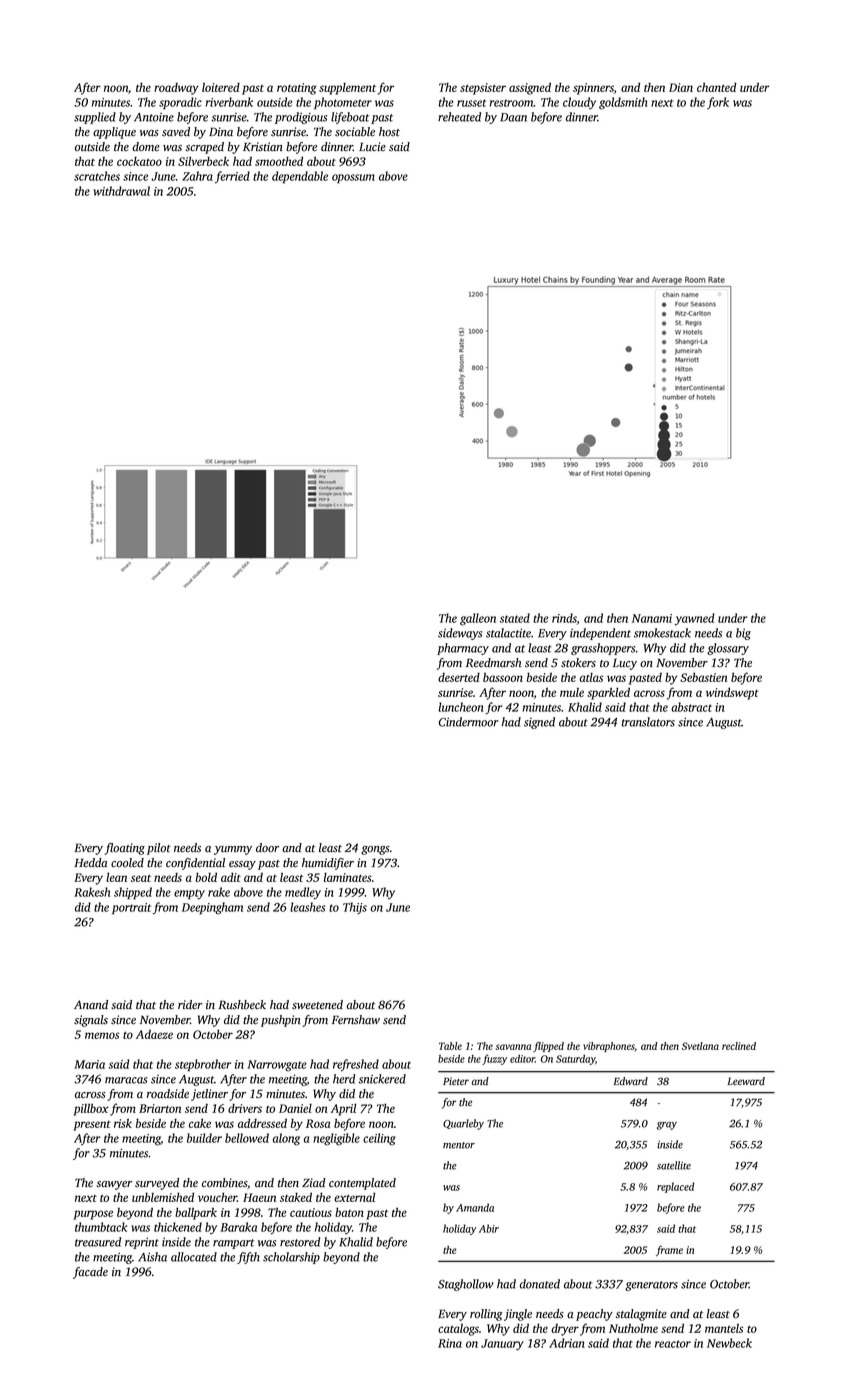  What do you see at coordinates (463, 1124) in the screenshot?
I see `Quarleby` at bounding box center [463, 1124].
